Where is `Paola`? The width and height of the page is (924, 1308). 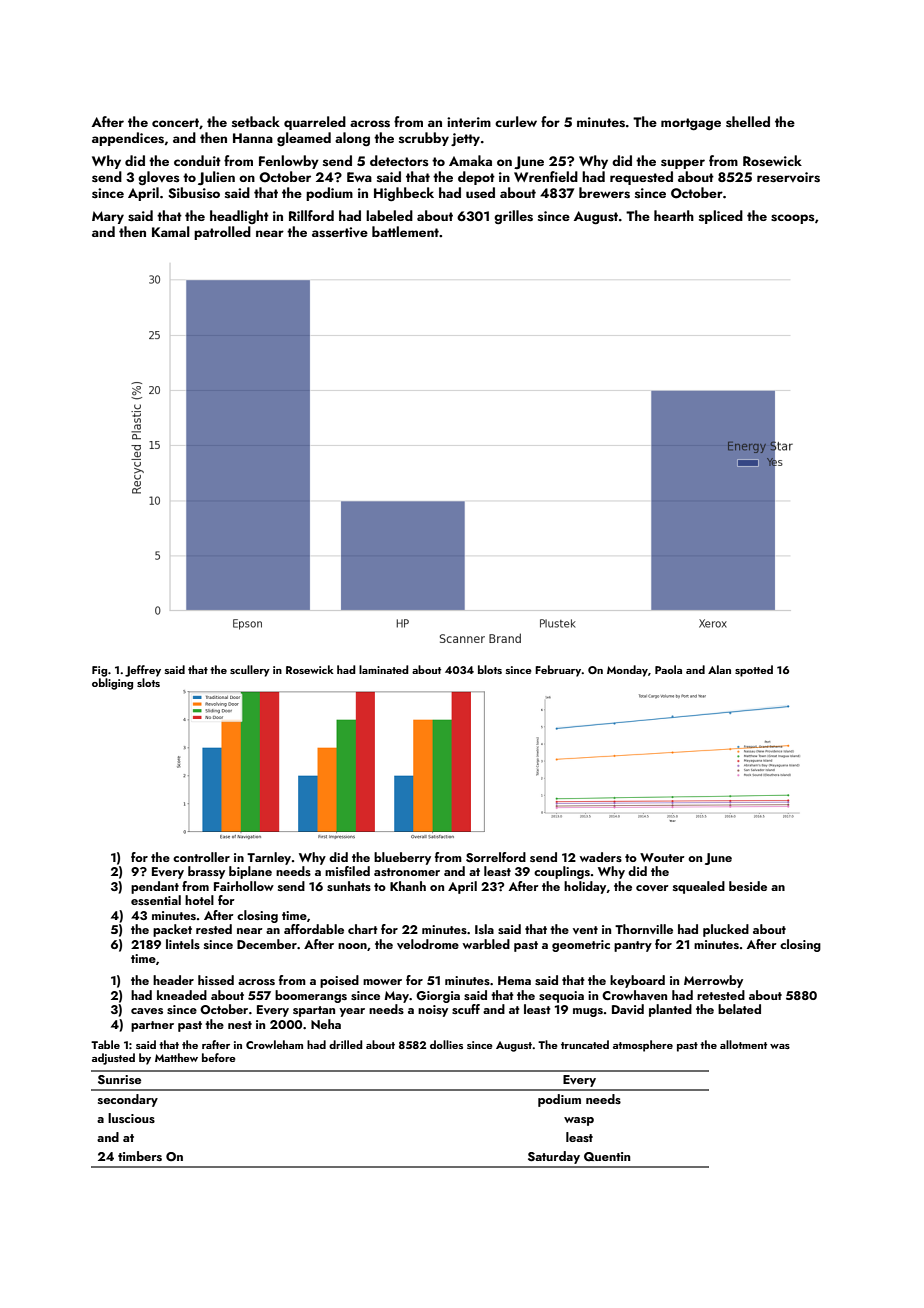 Paola is located at coordinates (668, 669).
